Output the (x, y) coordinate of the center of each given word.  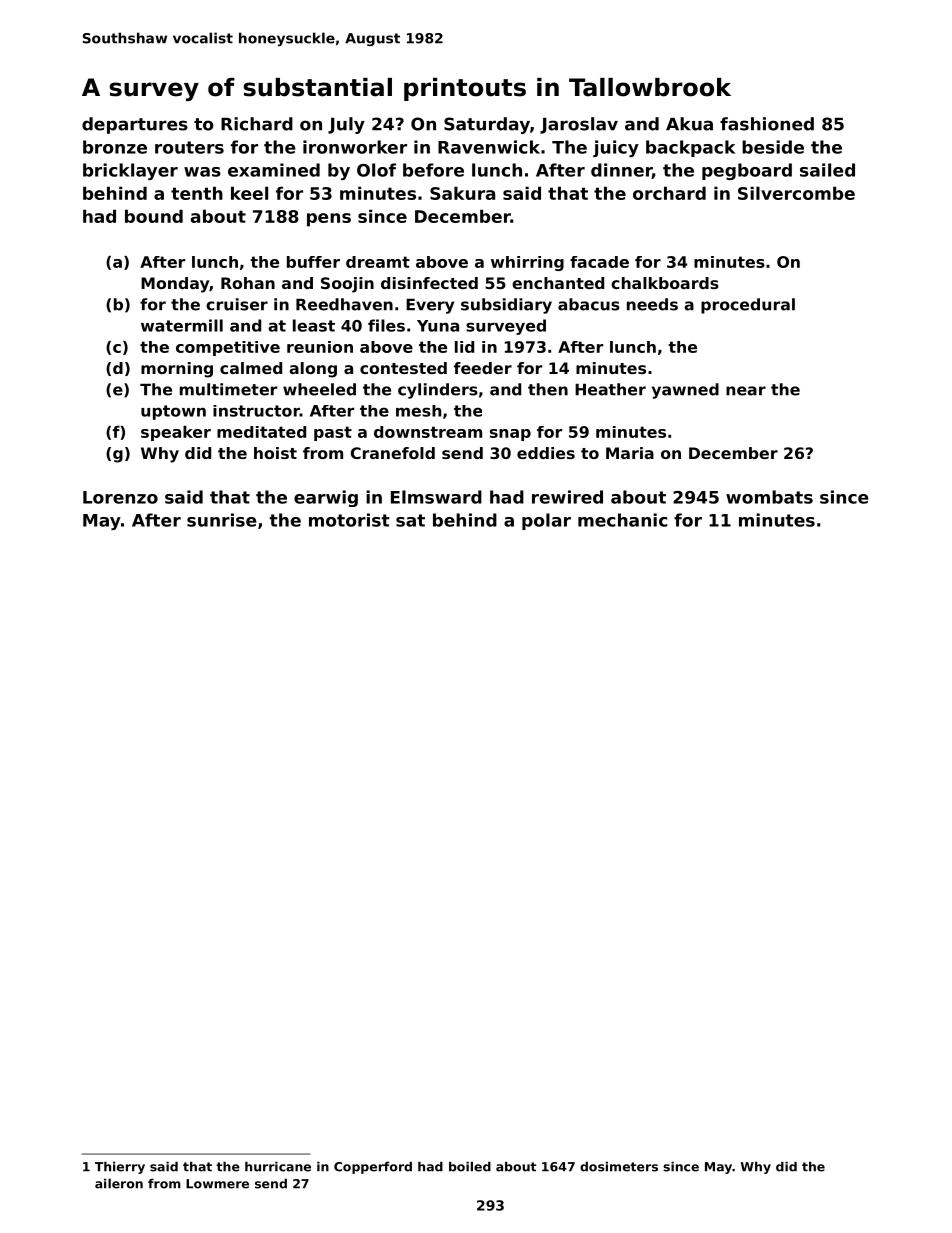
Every (430, 306)
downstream (428, 432)
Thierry (120, 1167)
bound (154, 216)
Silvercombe (796, 193)
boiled (470, 1166)
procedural (748, 306)
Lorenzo (120, 497)
